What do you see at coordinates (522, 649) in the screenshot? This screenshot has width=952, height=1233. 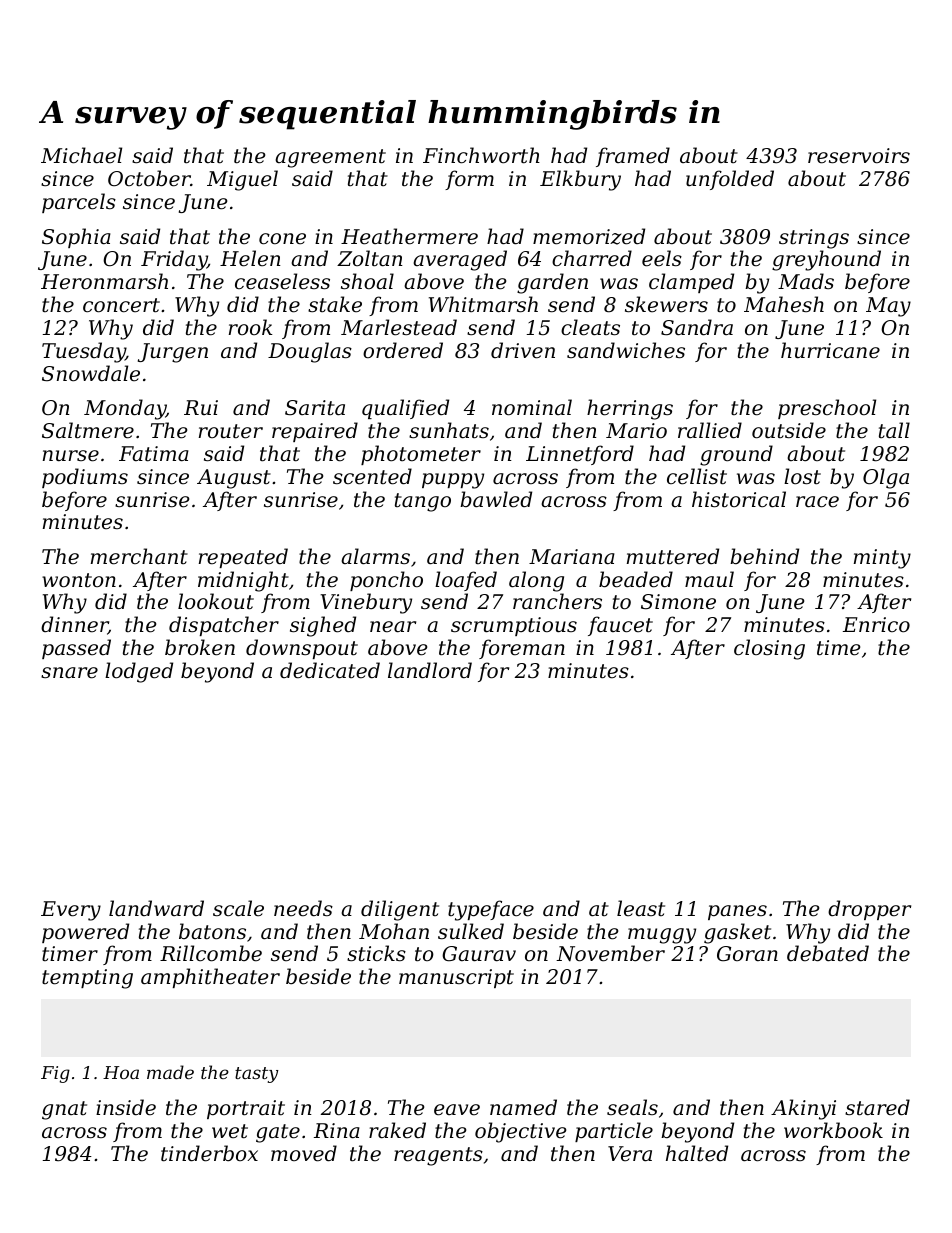 I see `foreman` at bounding box center [522, 649].
